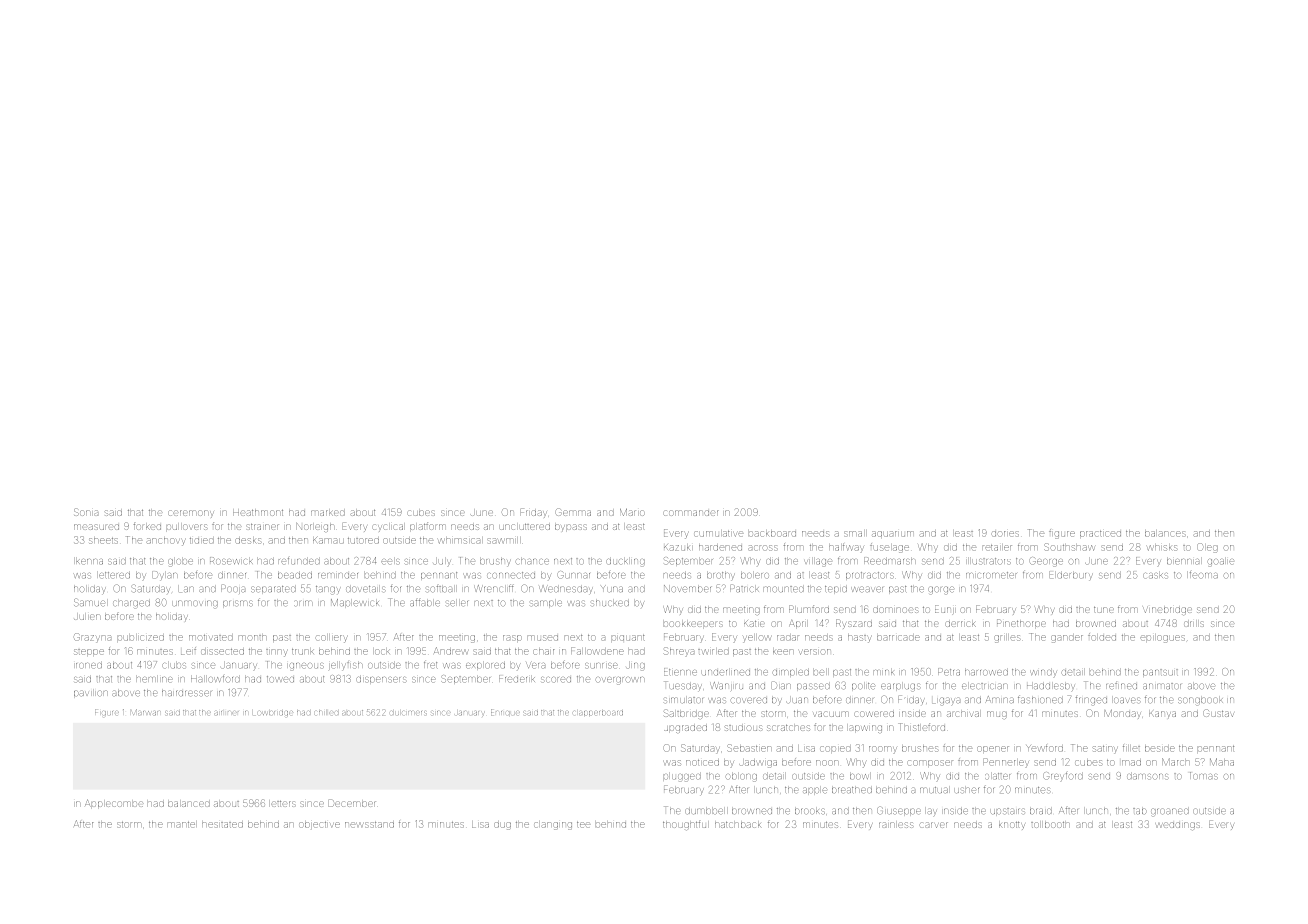 The width and height of the screenshot is (1308, 924). I want to click on Sonia, so click(86, 512).
